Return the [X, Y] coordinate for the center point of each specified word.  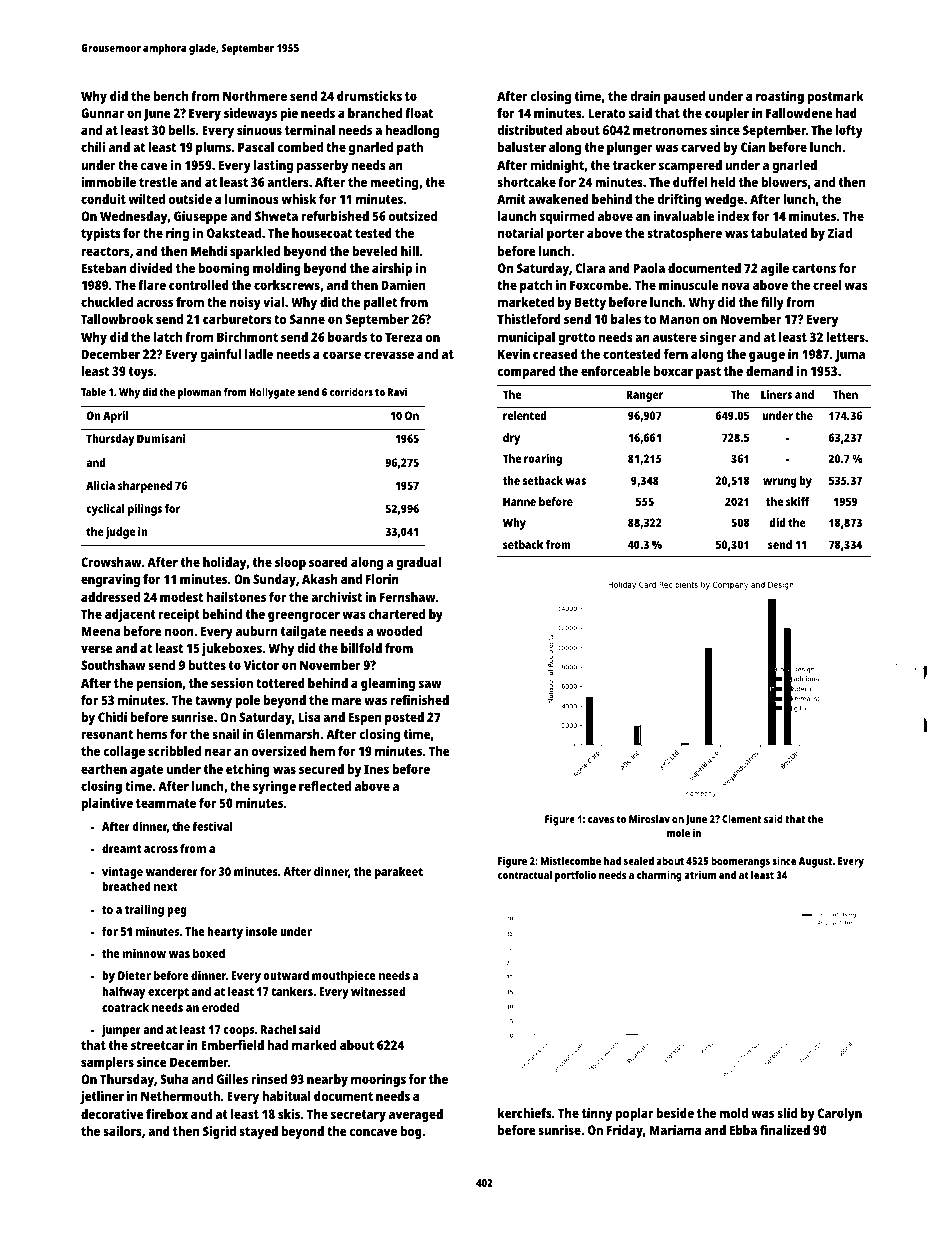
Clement [741, 819]
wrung [780, 483]
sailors [122, 1131]
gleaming [388, 684]
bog [411, 1132]
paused [684, 97]
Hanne [519, 501]
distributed [529, 130]
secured [321, 769]
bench [171, 96]
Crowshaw [111, 562]
